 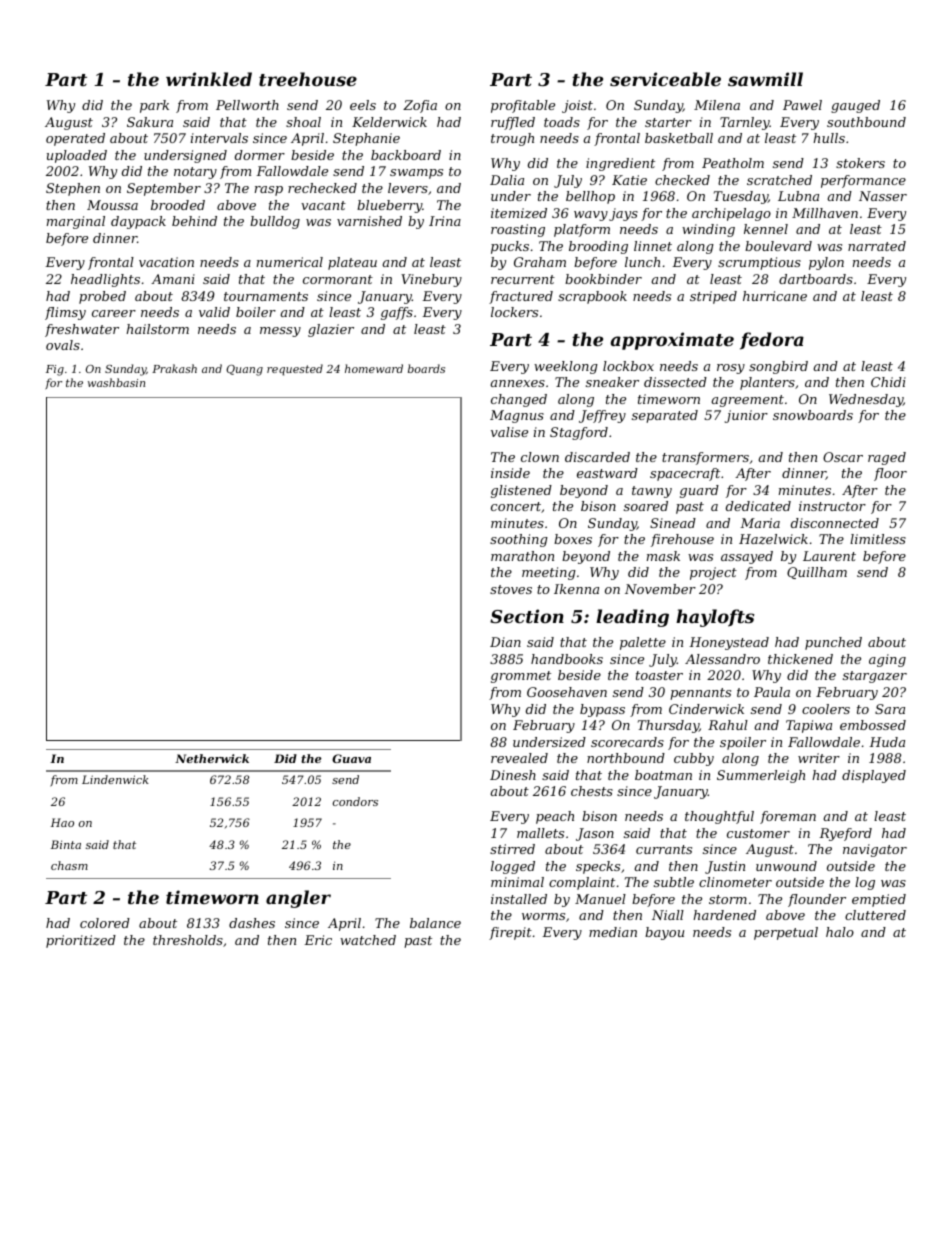 I want to click on Section, so click(x=527, y=616).
